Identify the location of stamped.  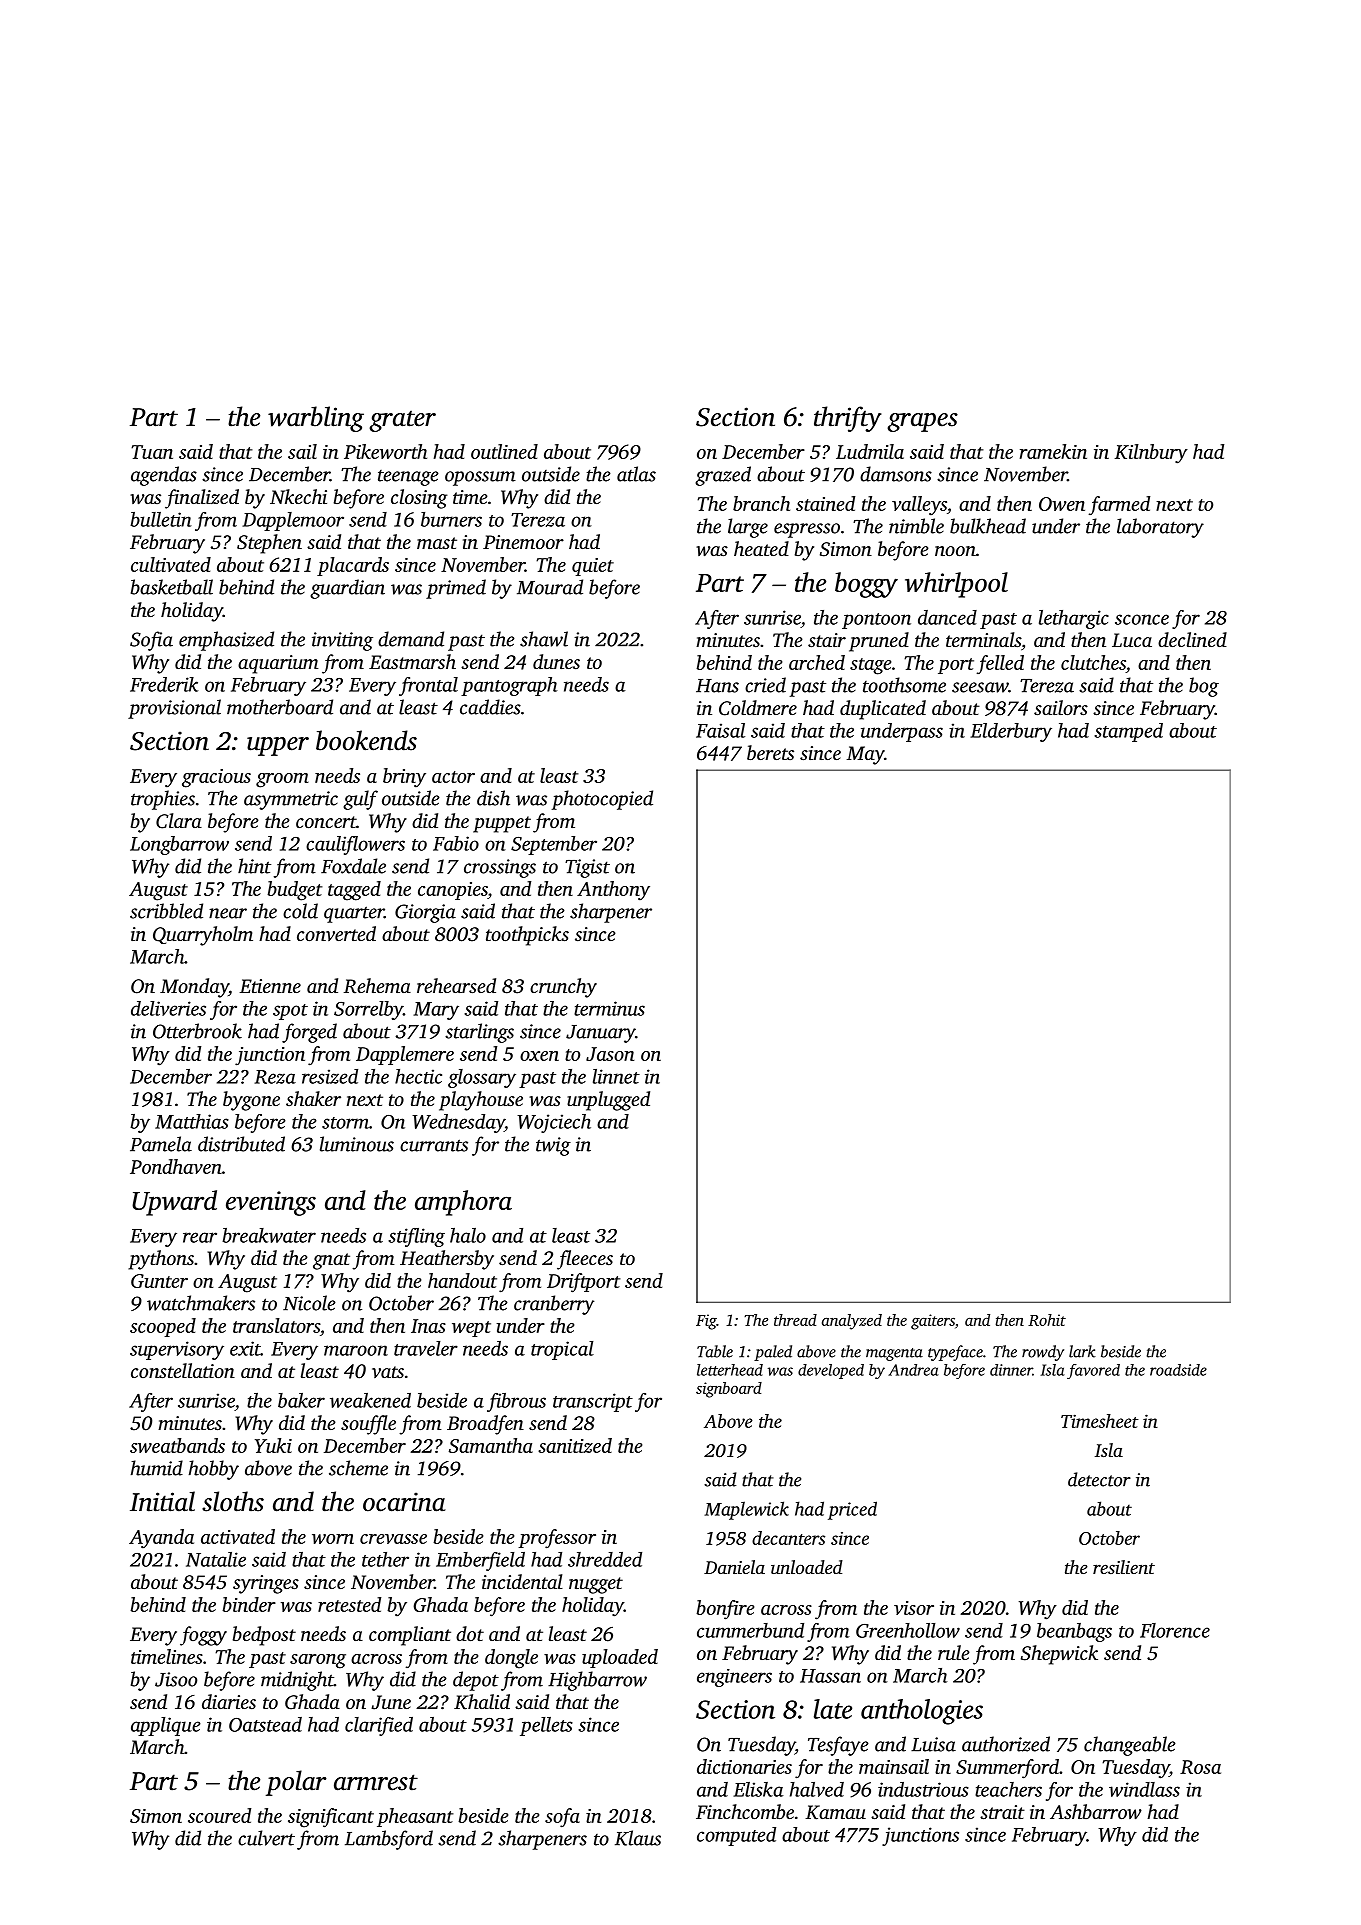
(1128, 732).
